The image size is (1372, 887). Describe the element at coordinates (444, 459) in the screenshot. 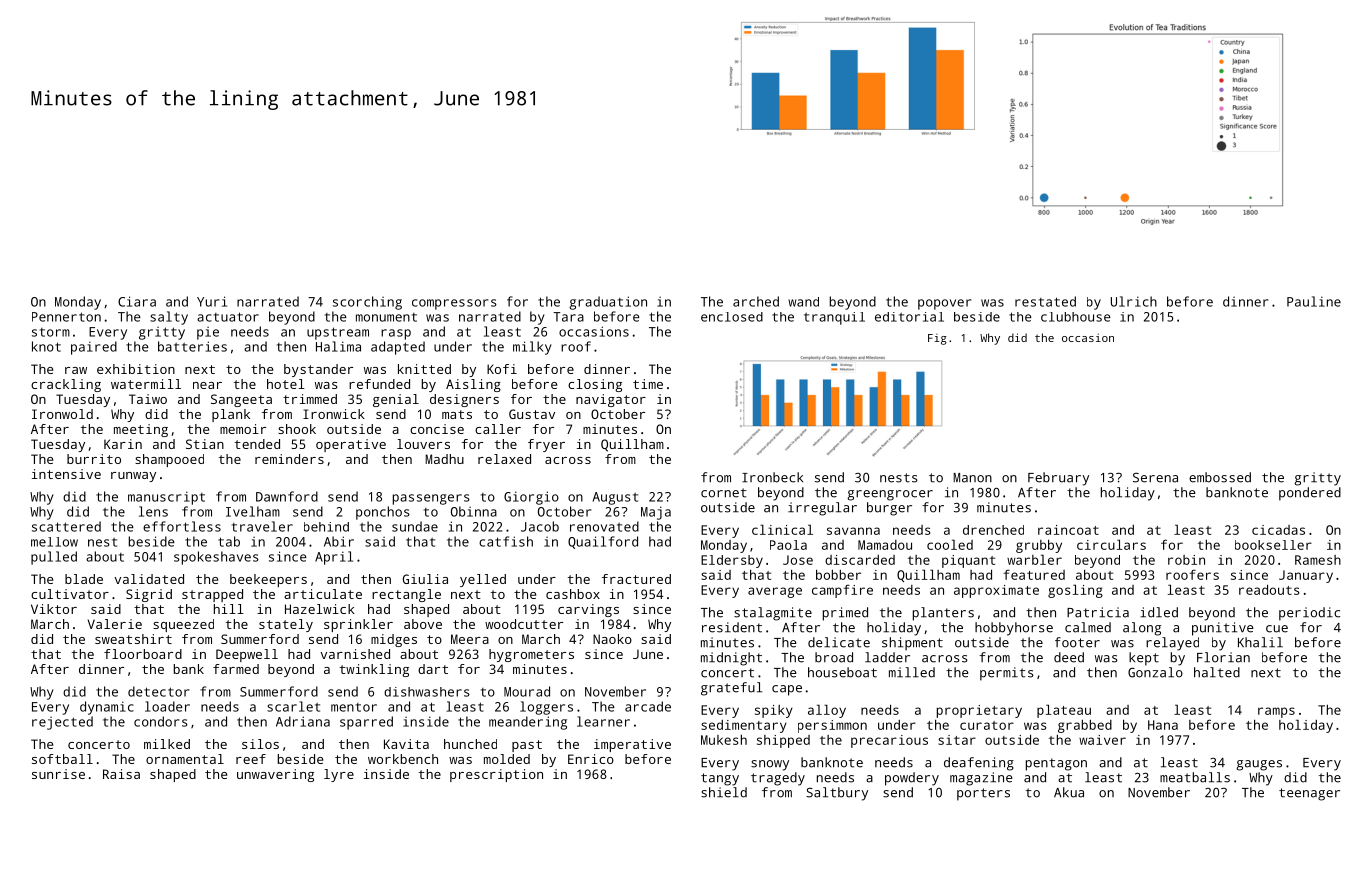

I see `Madhu` at that location.
